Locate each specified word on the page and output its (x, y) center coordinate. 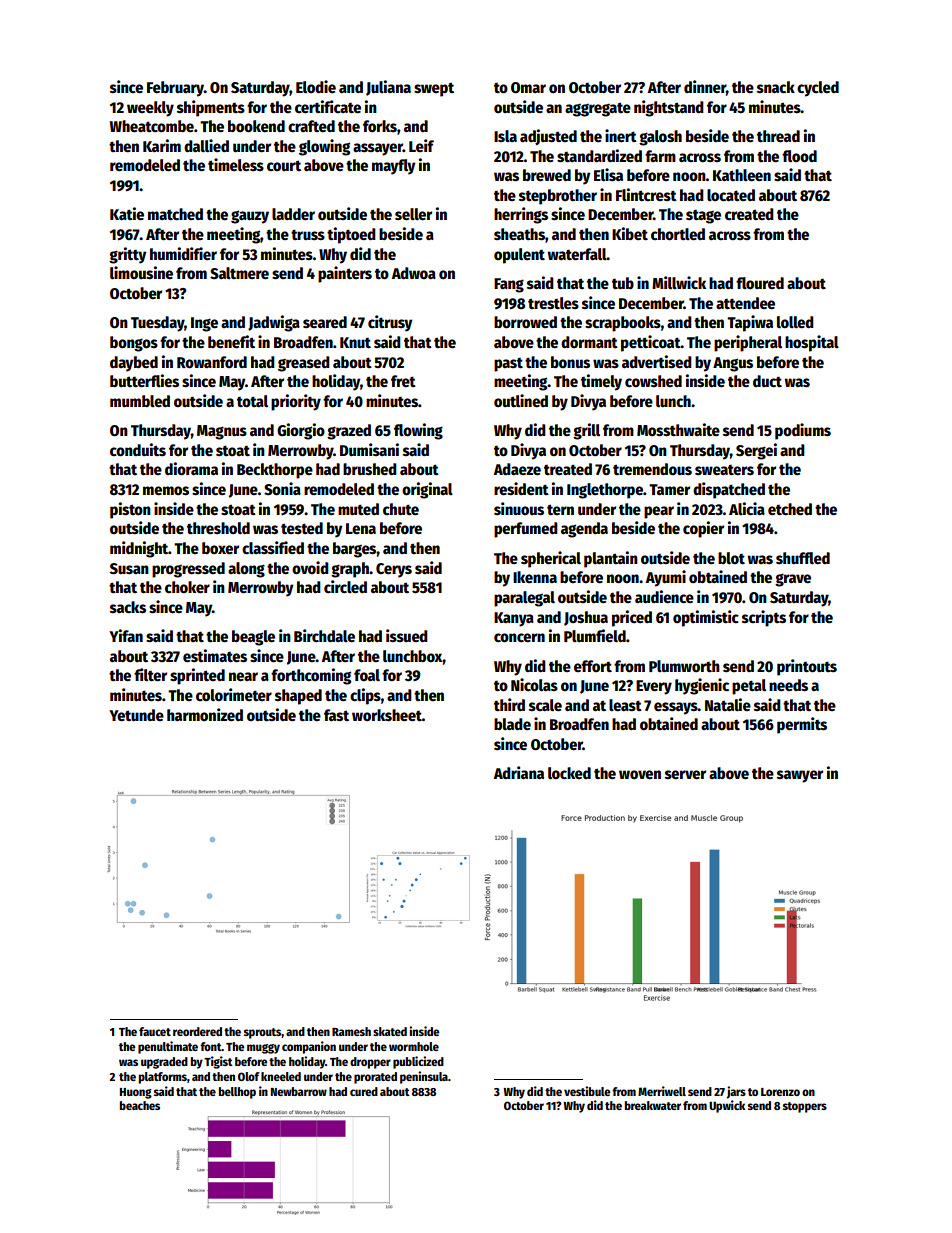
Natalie (728, 704)
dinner (705, 86)
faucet (155, 1031)
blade (512, 724)
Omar (528, 88)
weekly (150, 109)
